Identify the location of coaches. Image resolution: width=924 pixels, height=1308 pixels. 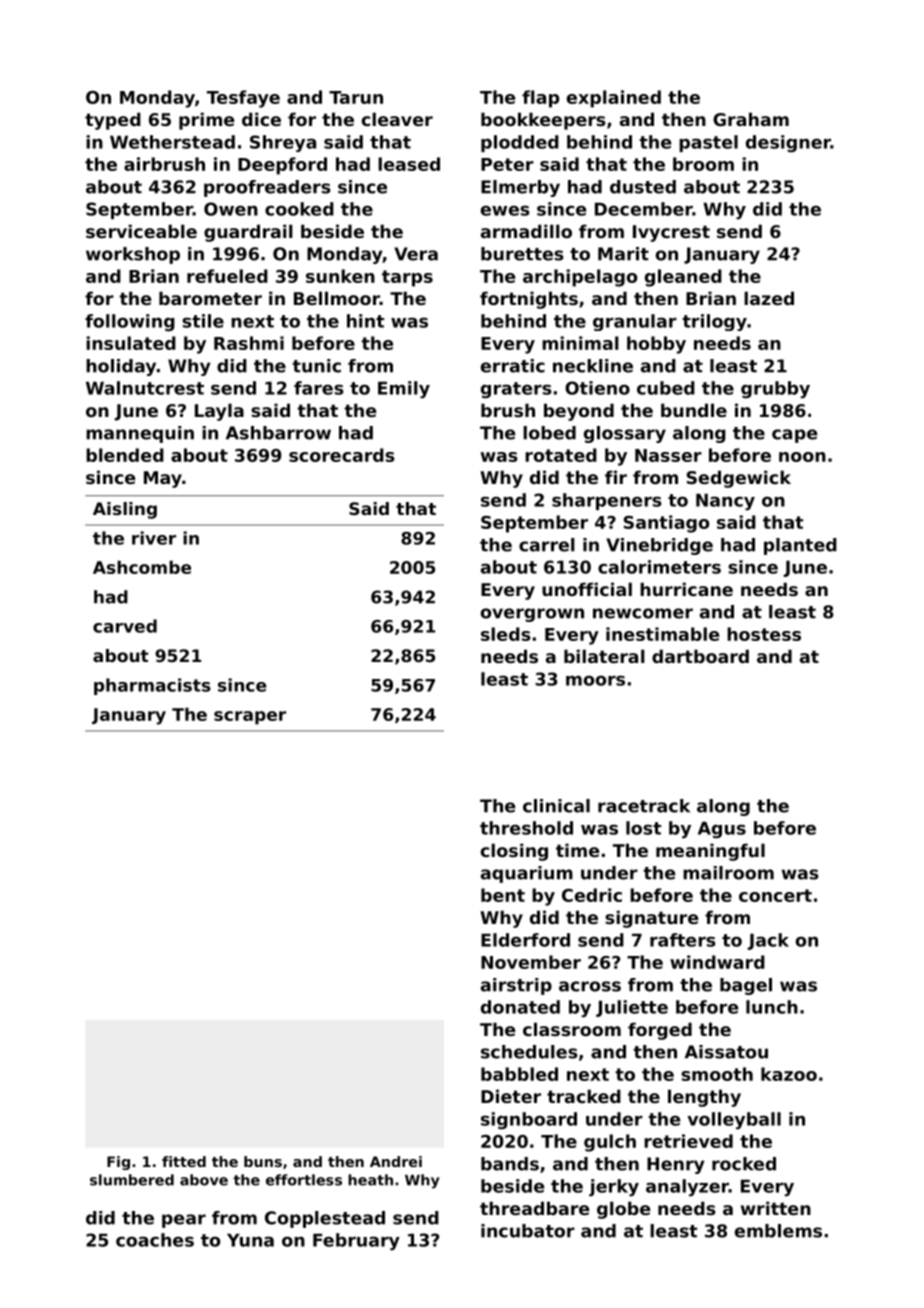
(155, 1240).
